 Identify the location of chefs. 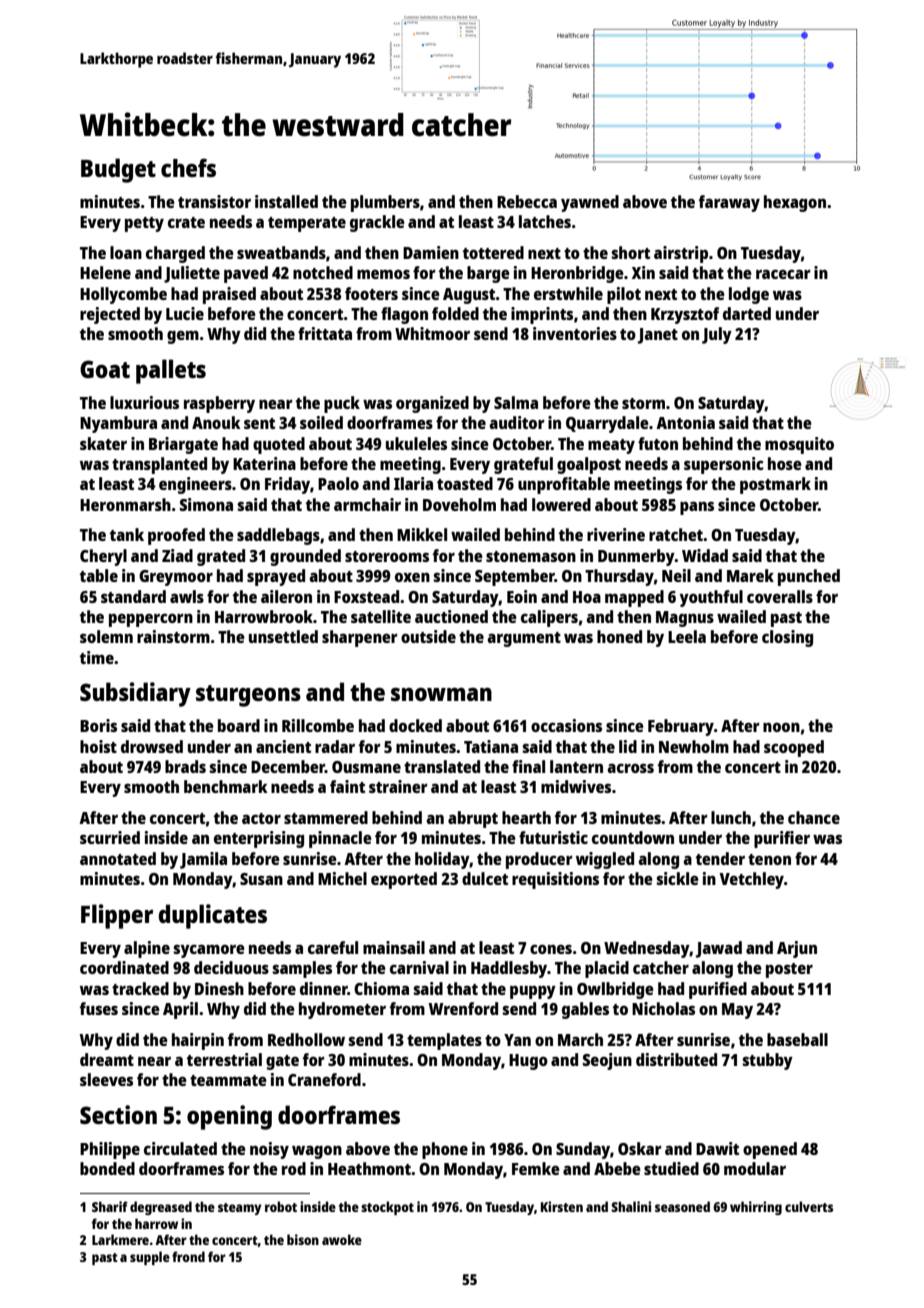
(188, 167).
